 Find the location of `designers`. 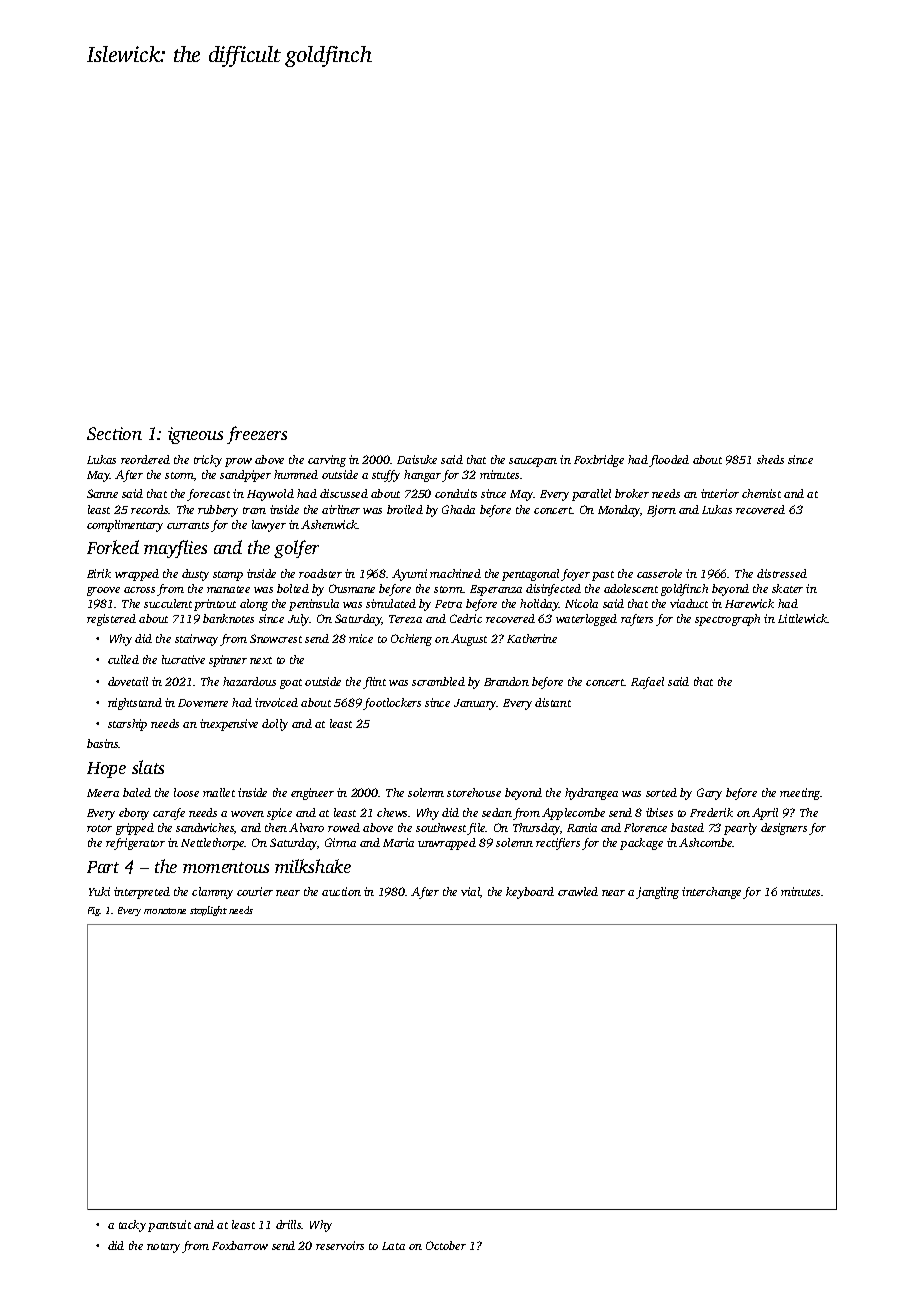

designers is located at coordinates (784, 829).
